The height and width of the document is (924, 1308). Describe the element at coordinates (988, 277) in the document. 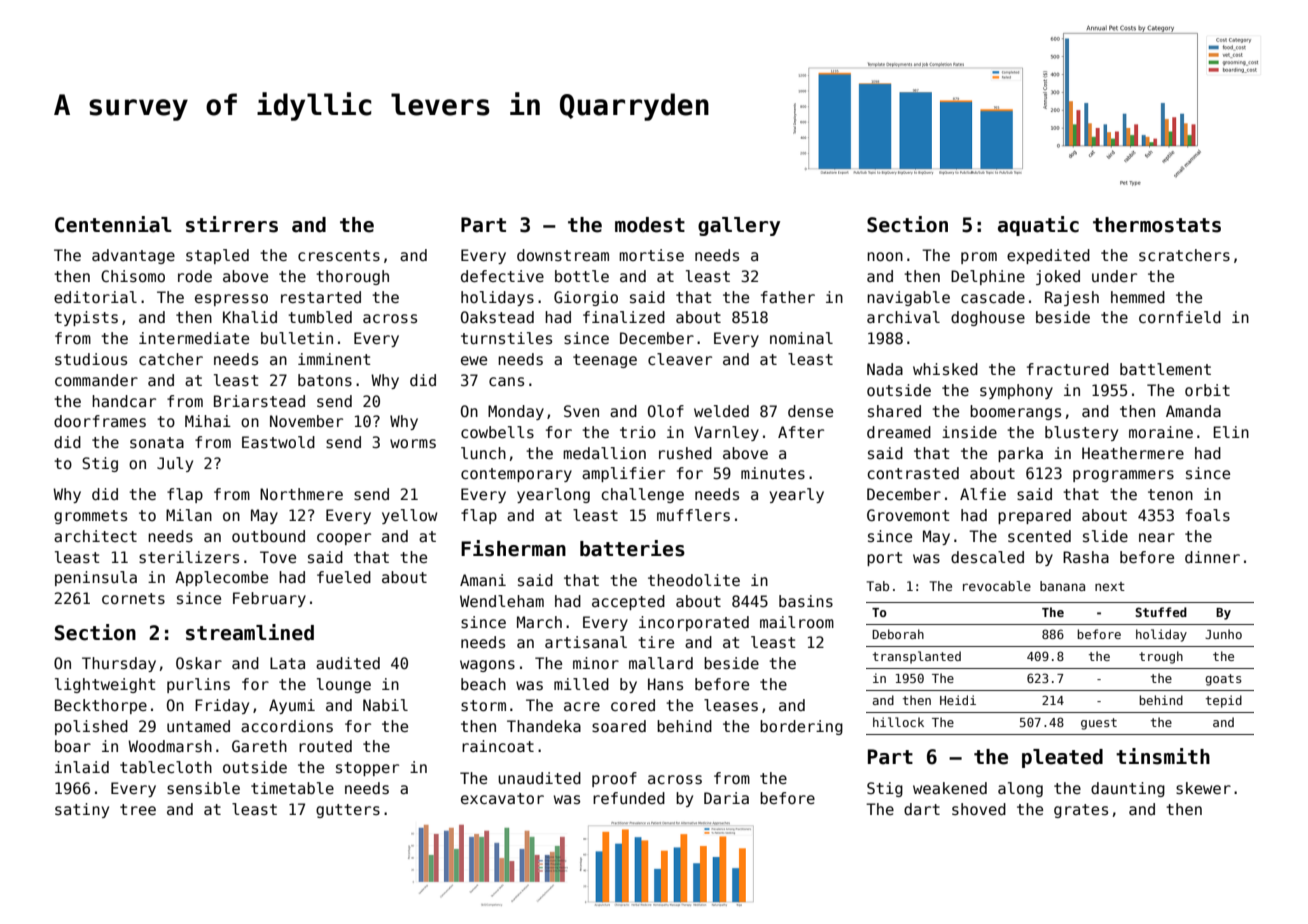

I see `Delphine` at that location.
